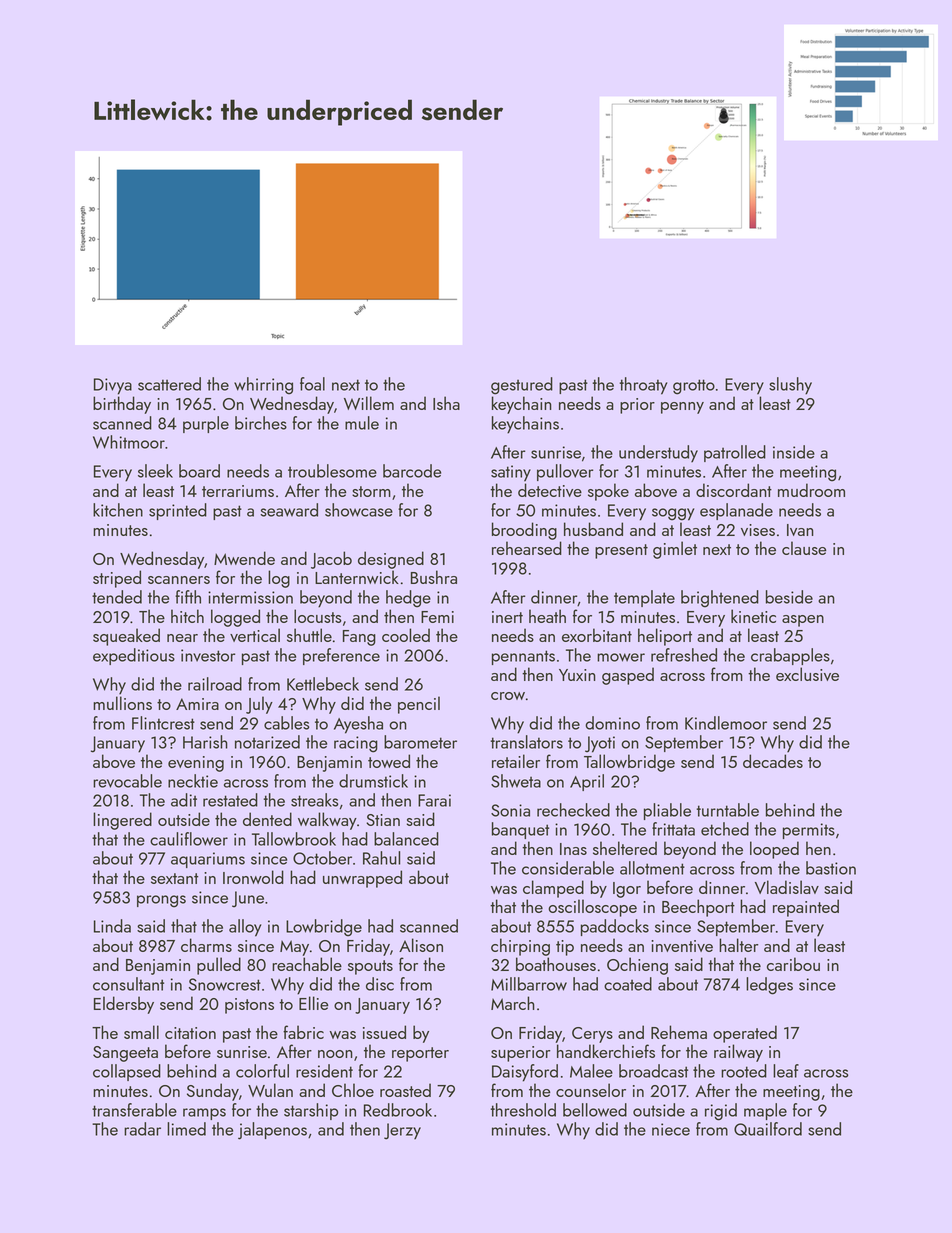  Describe the element at coordinates (323, 684) in the image. I see `Kettlebeck` at that location.
